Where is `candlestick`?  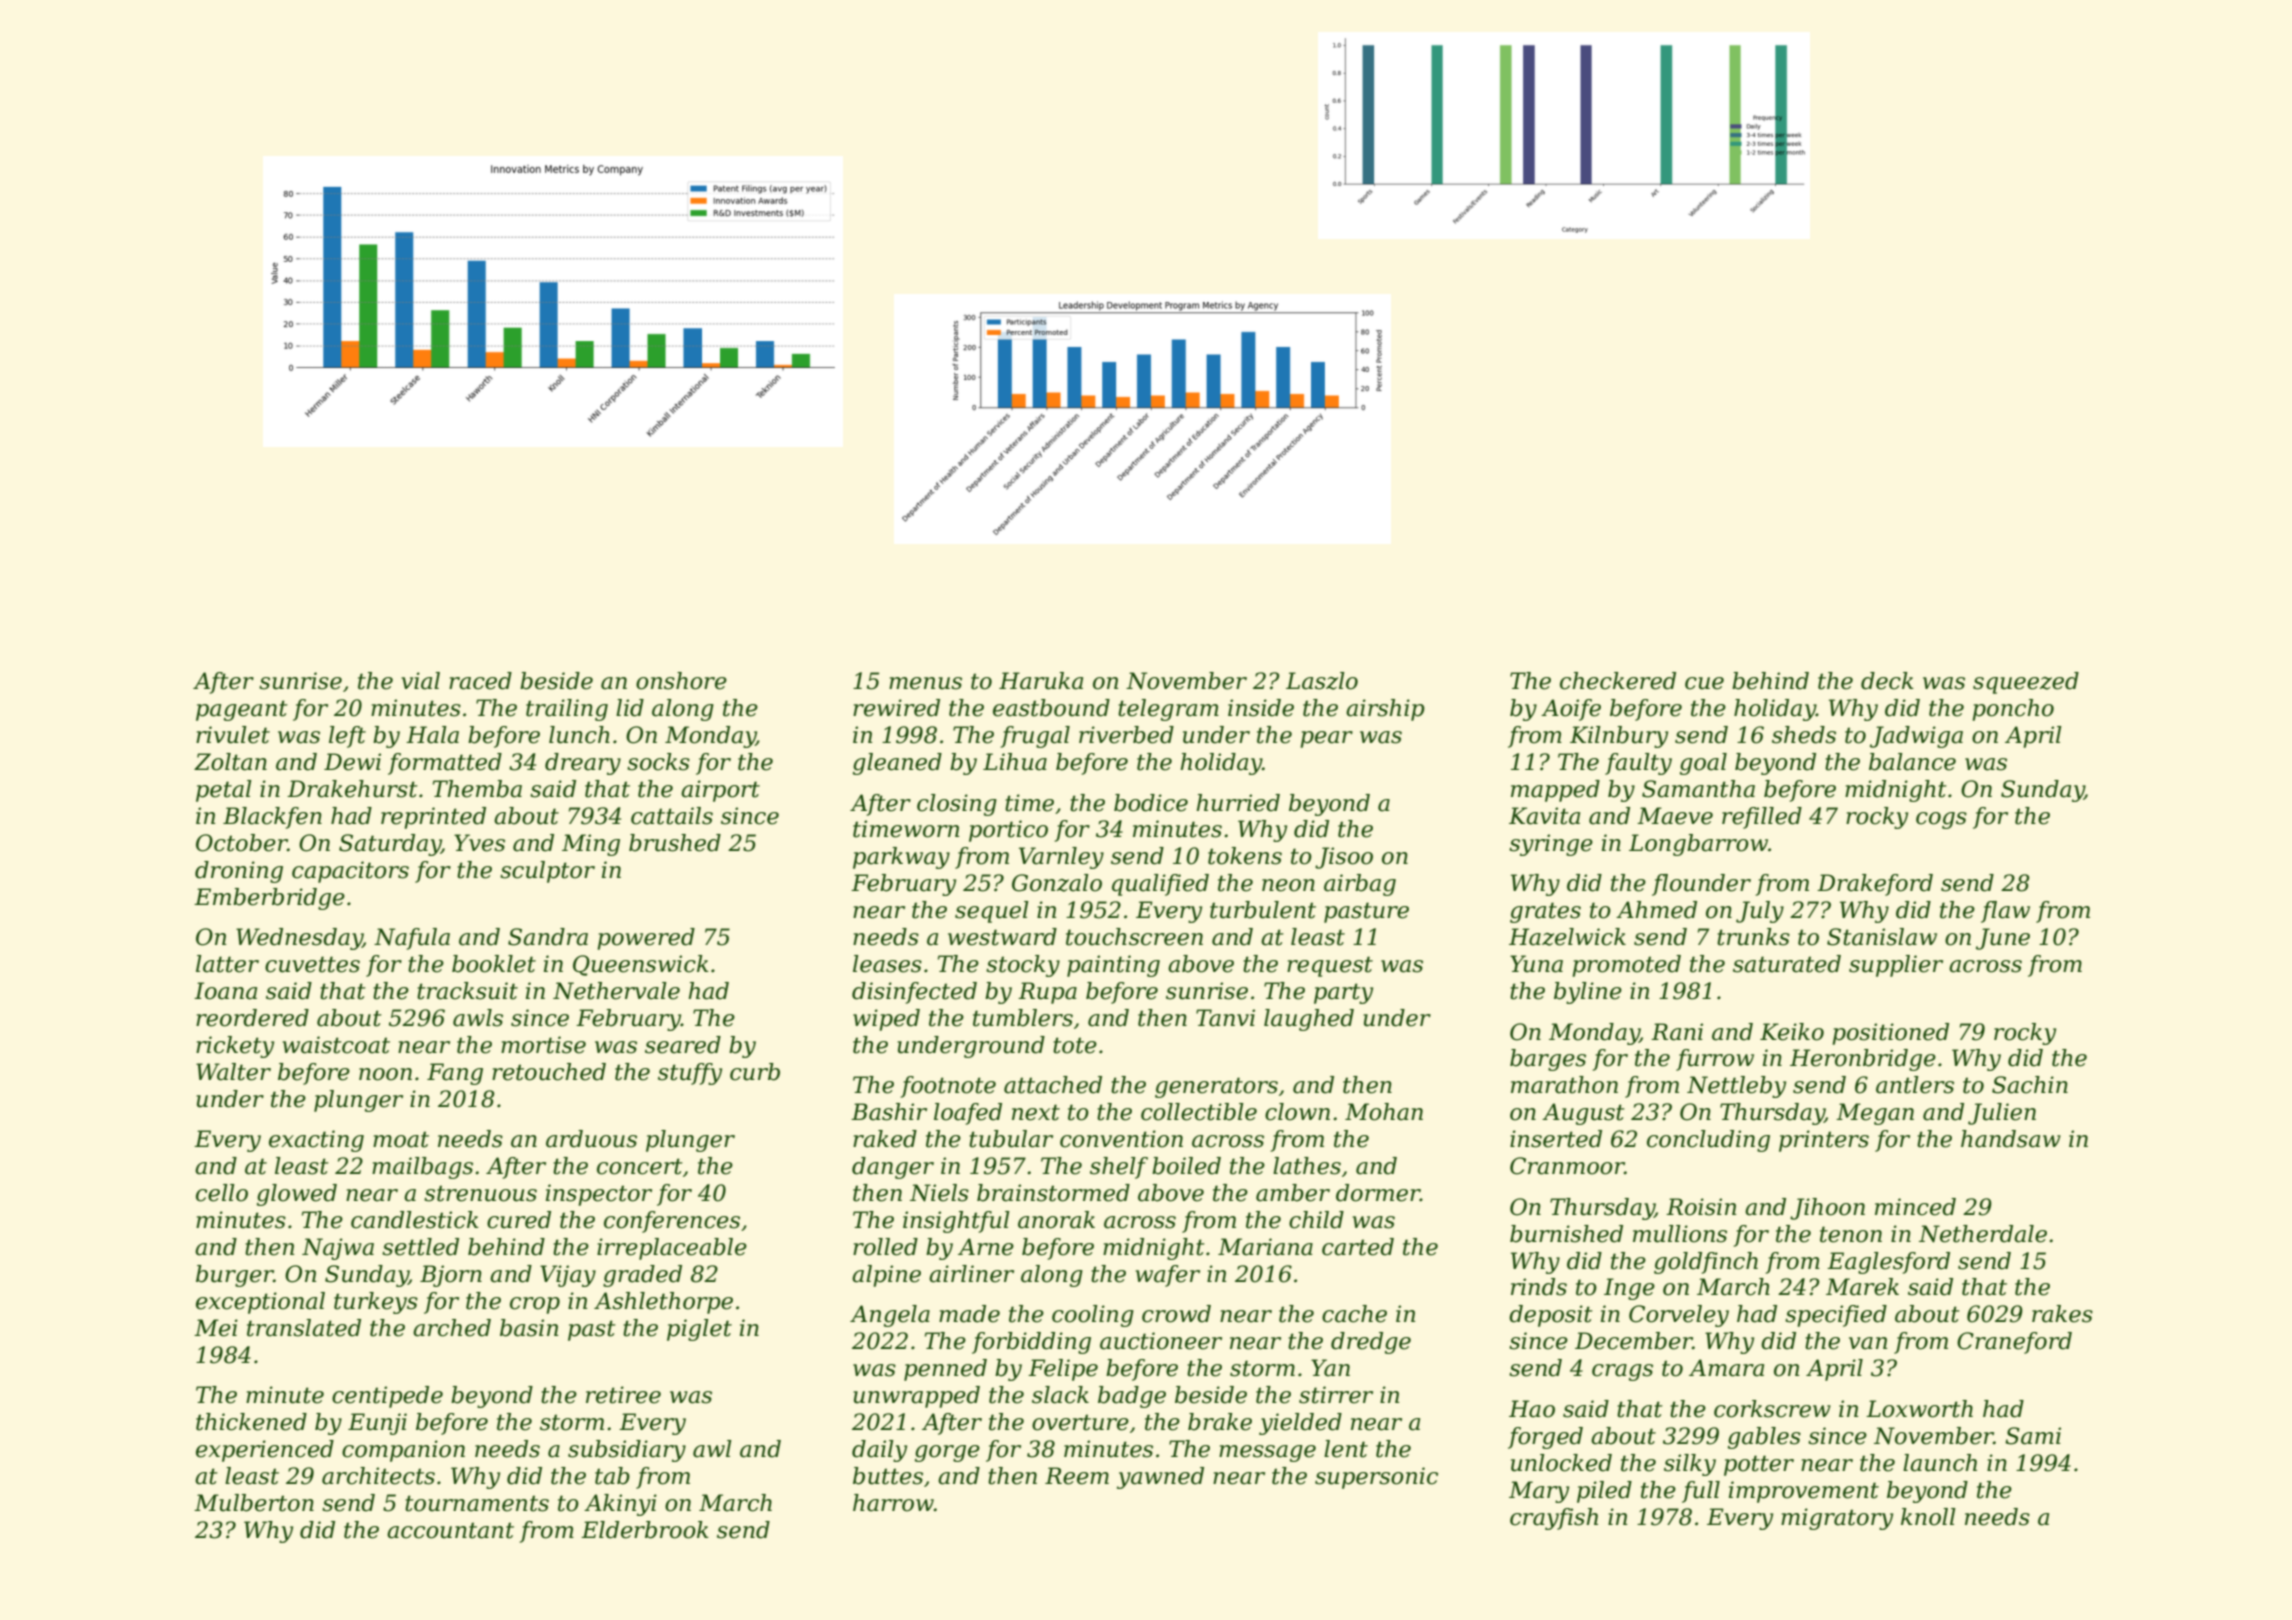
candlestick is located at coordinates (415, 1220).
